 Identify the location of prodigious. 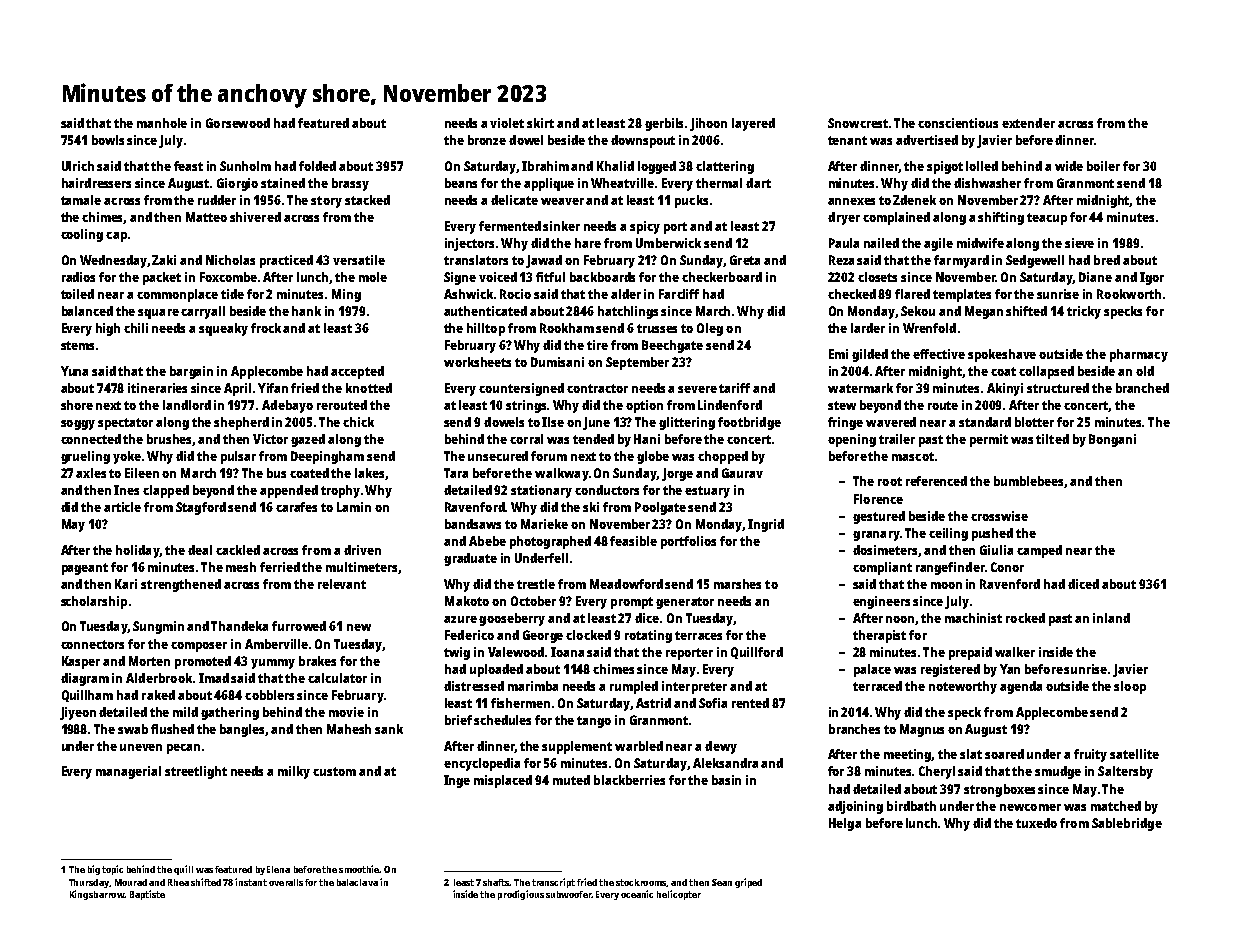
(521, 895).
